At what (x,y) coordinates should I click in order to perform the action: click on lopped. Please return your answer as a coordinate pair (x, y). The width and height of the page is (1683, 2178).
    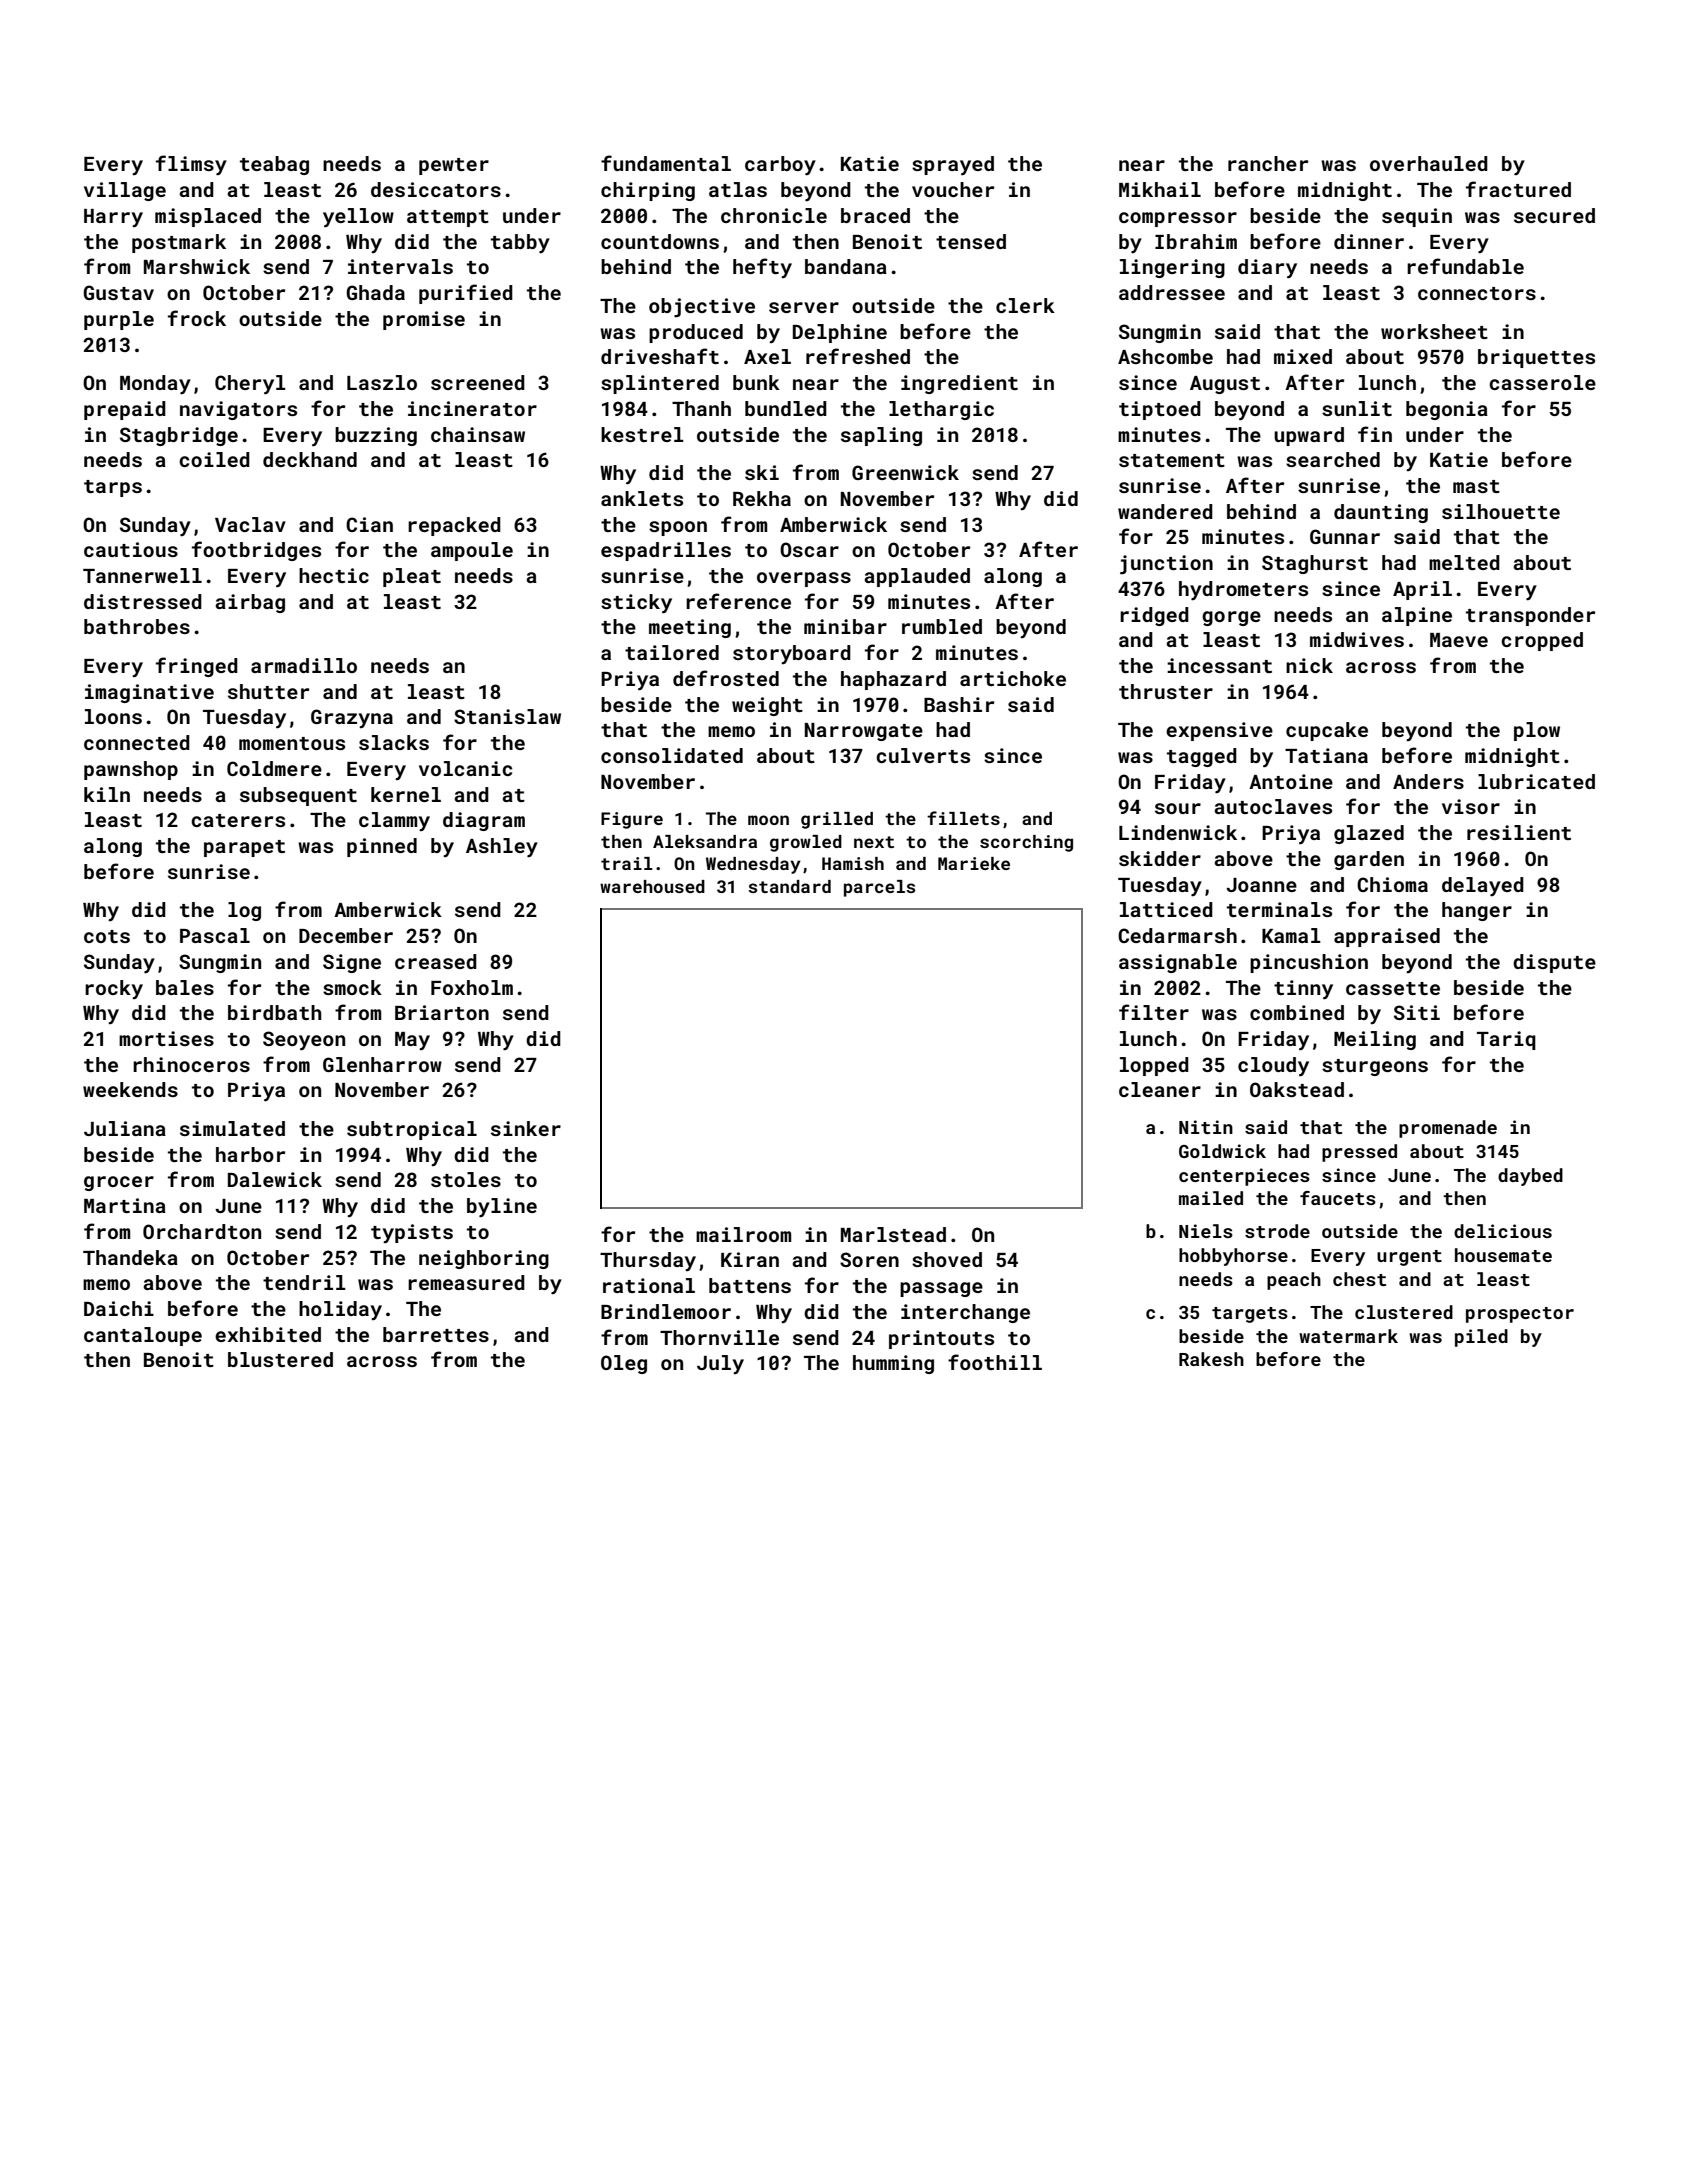
    Looking at the image, I should click on (1154, 1066).
